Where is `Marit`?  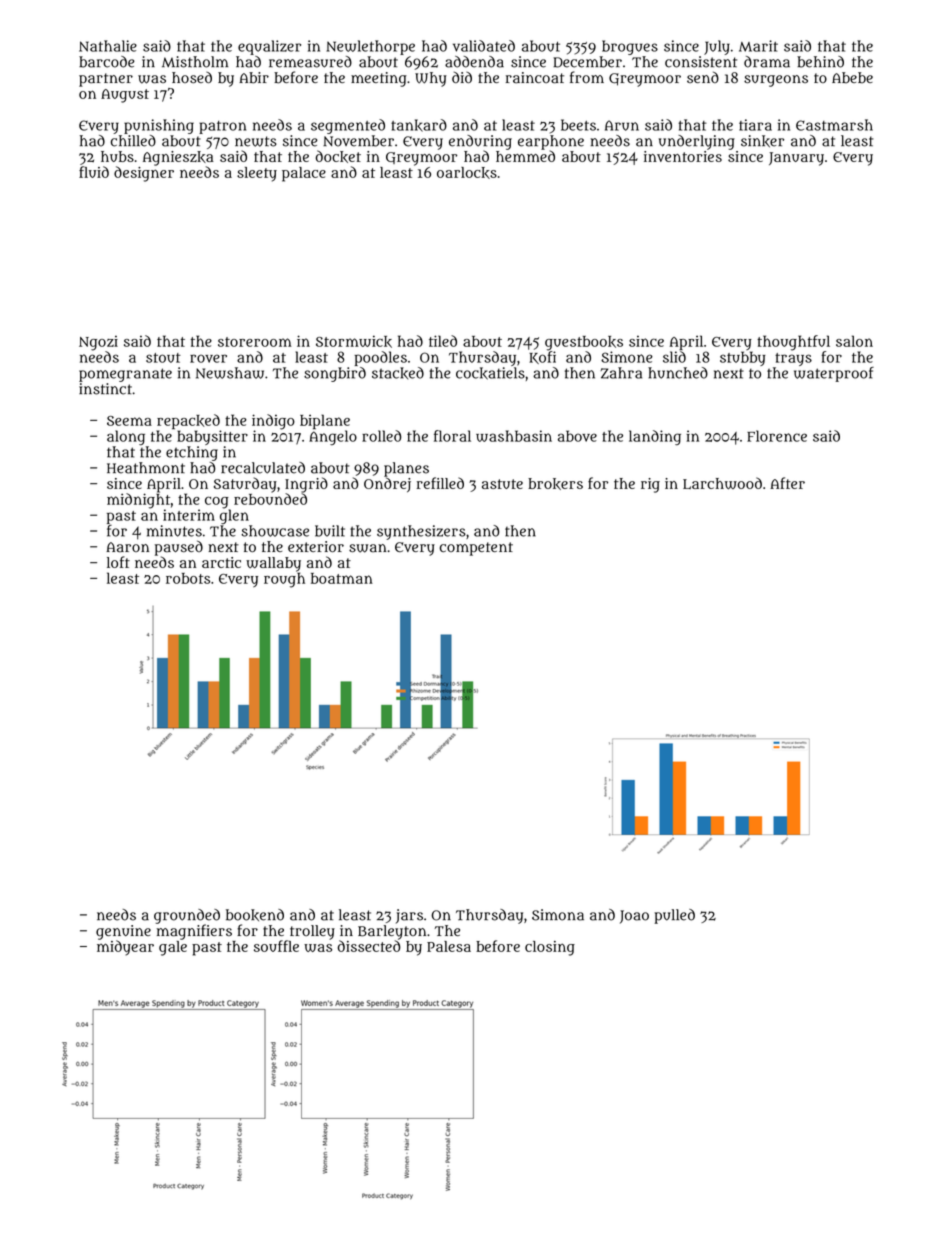
Marit is located at coordinates (758, 46).
